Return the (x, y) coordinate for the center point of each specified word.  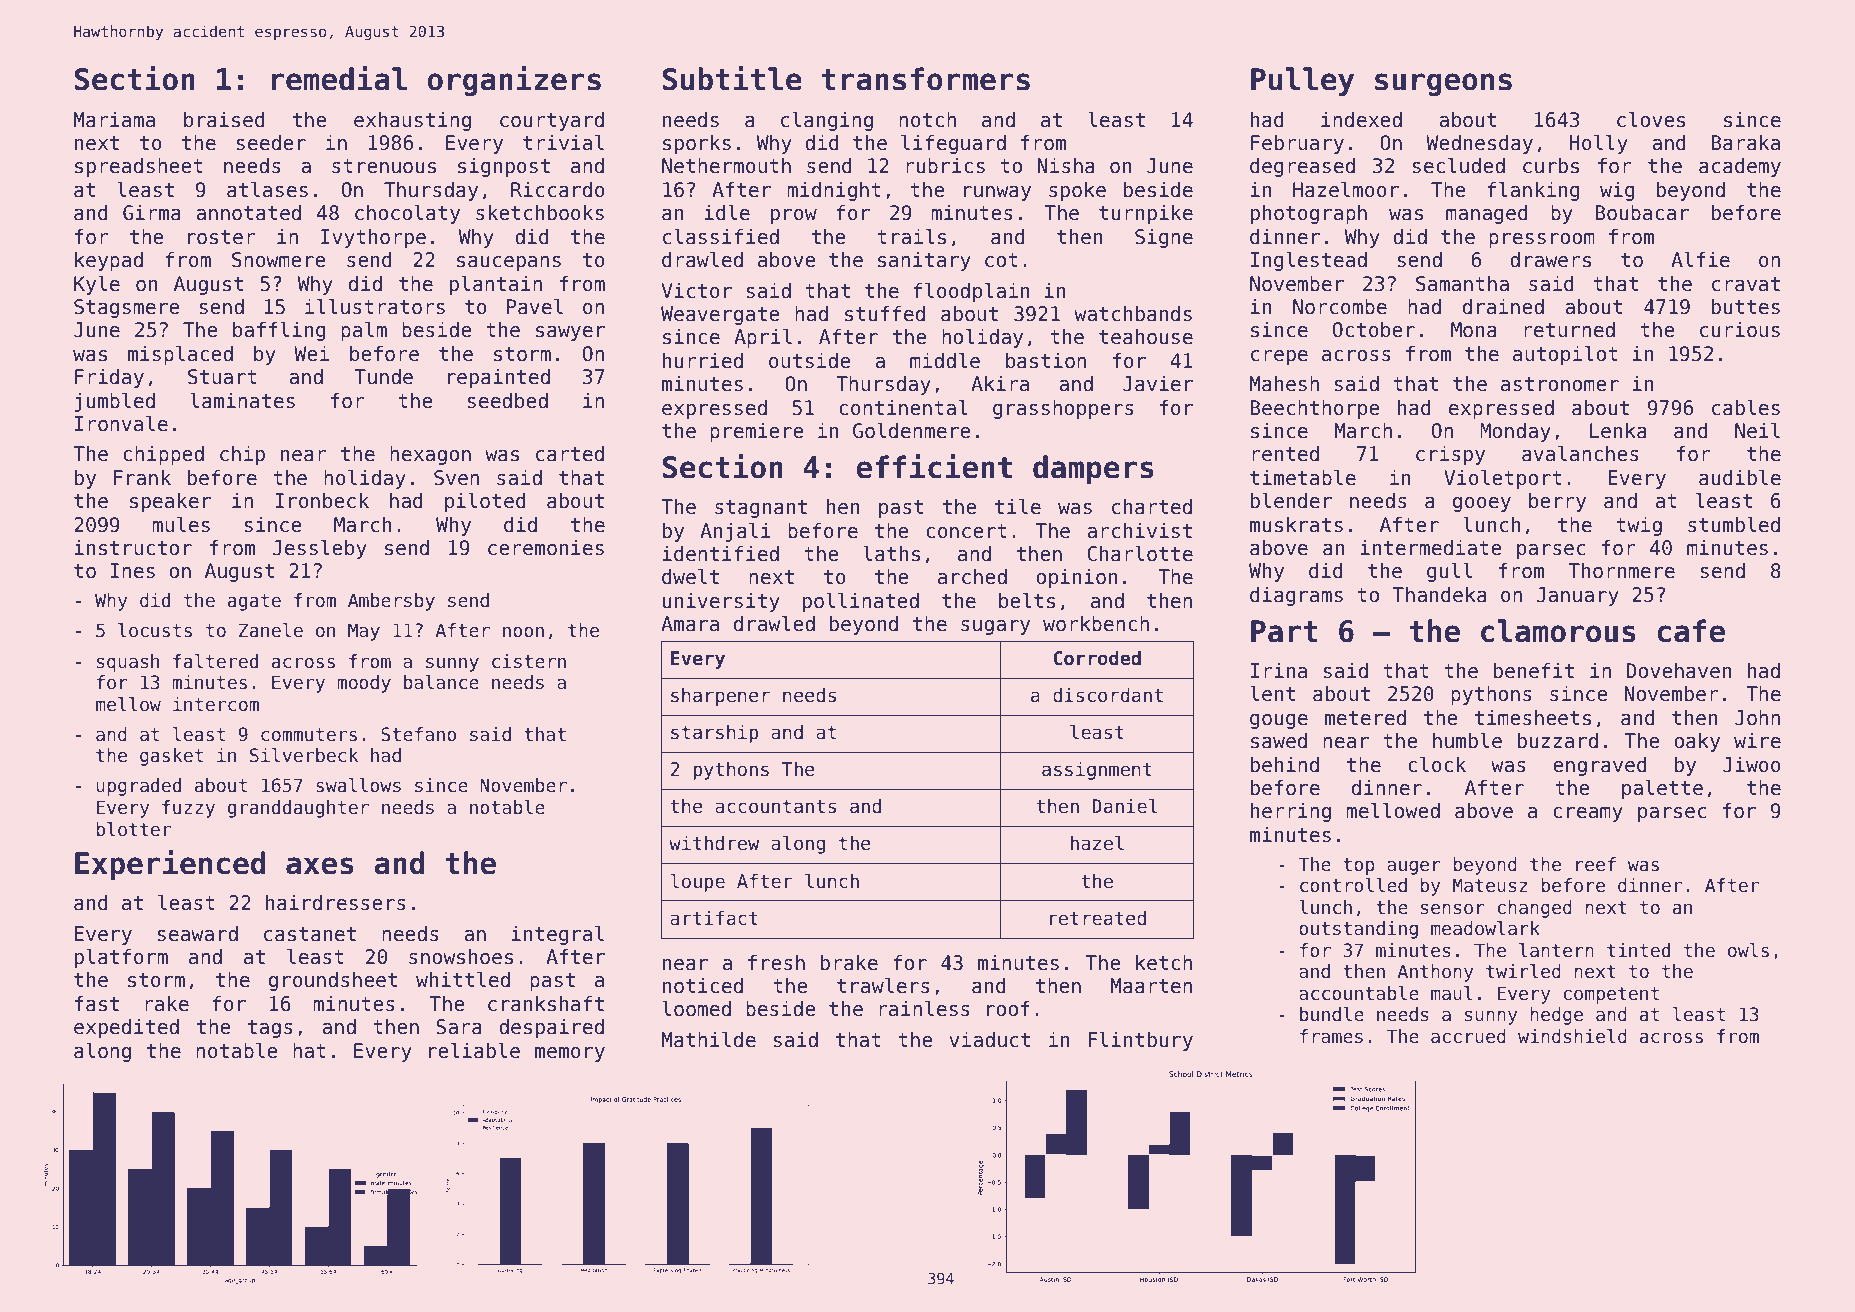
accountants (775, 807)
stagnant (761, 509)
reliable (474, 1051)
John (1757, 718)
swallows (358, 785)
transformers (925, 79)
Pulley (1302, 81)
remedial (339, 78)
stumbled (1734, 525)
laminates (242, 401)
